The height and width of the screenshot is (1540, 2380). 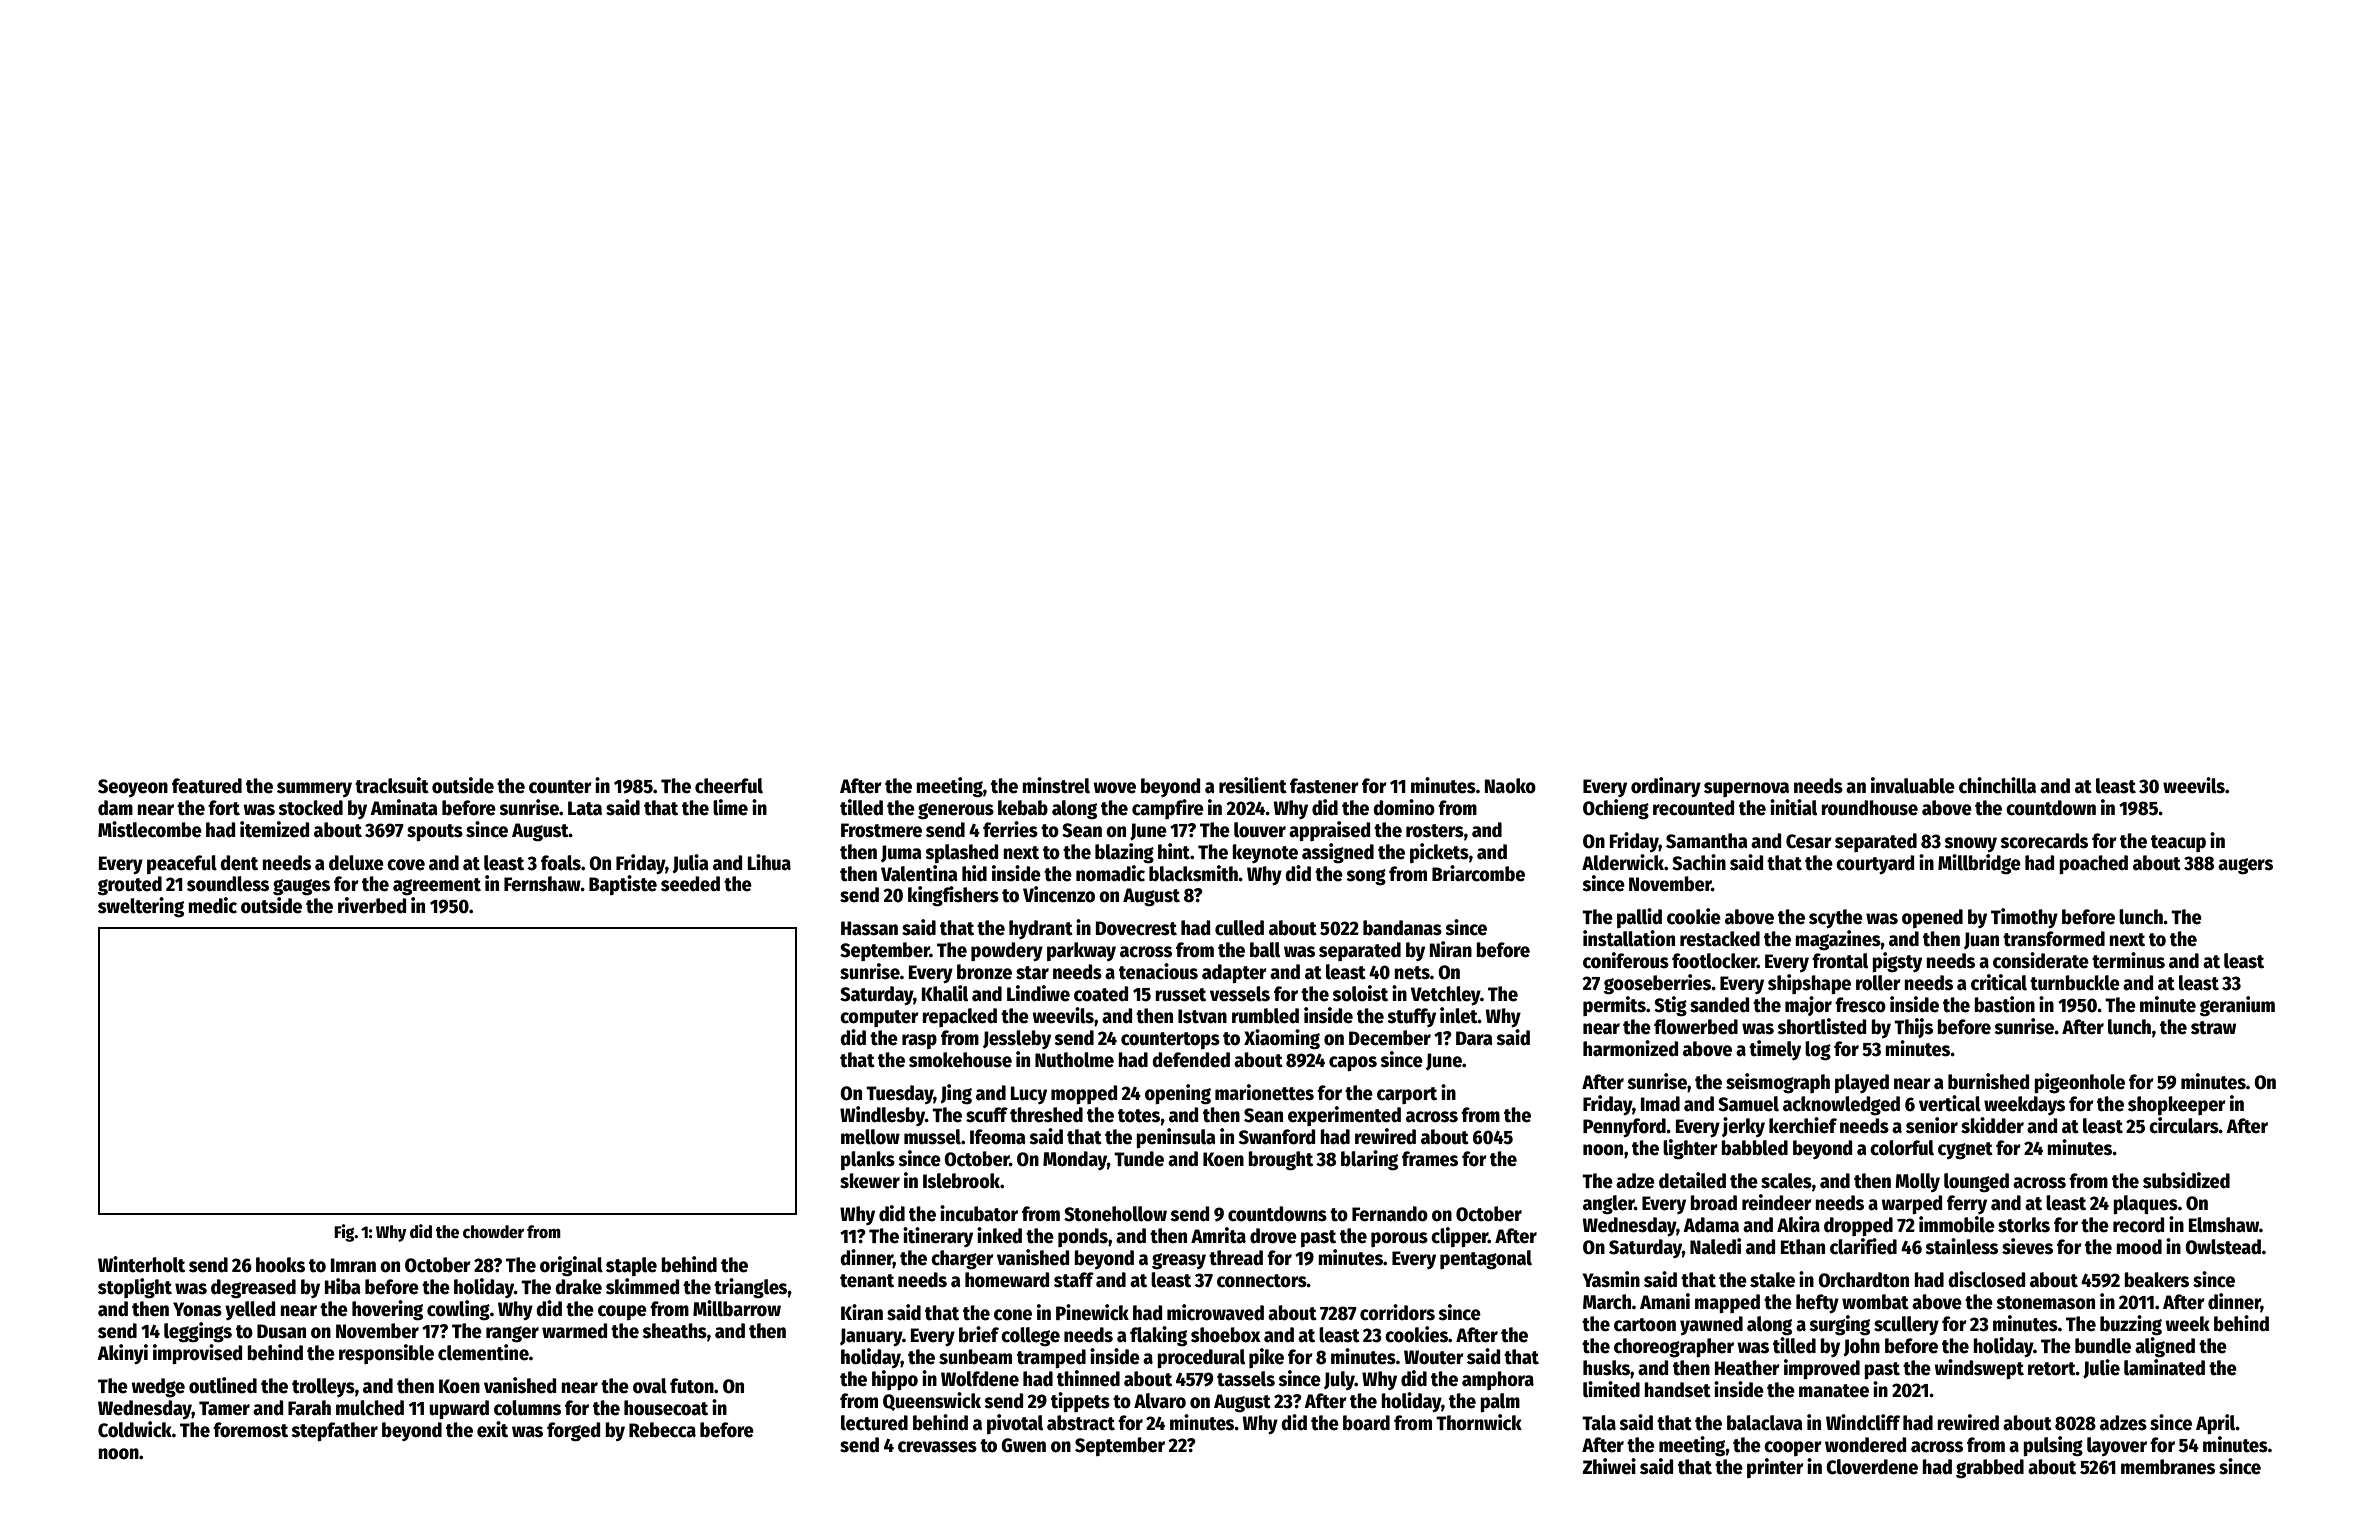 I want to click on defended, so click(x=1191, y=1060).
